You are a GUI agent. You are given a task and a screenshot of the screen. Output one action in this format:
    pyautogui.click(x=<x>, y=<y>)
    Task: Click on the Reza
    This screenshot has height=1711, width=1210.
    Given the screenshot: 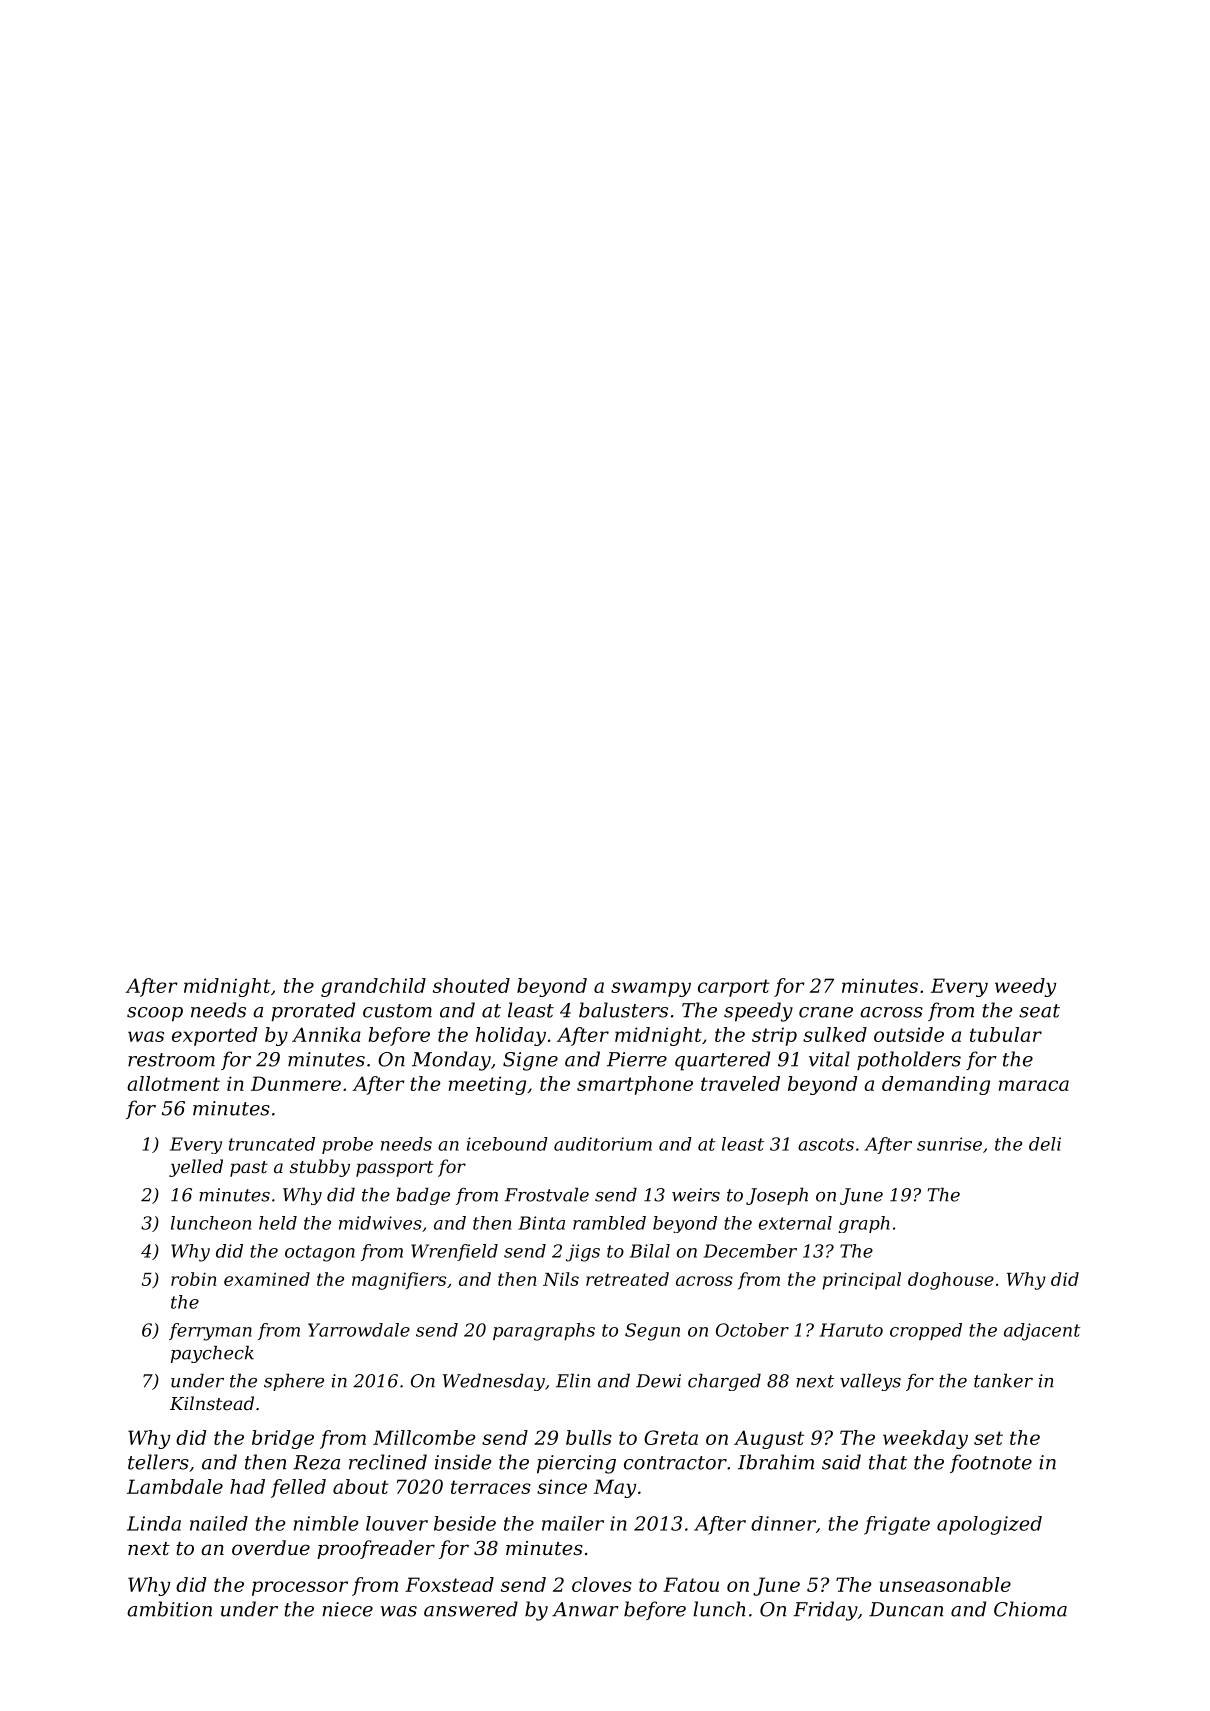 What is the action you would take?
    pyautogui.click(x=316, y=1462)
